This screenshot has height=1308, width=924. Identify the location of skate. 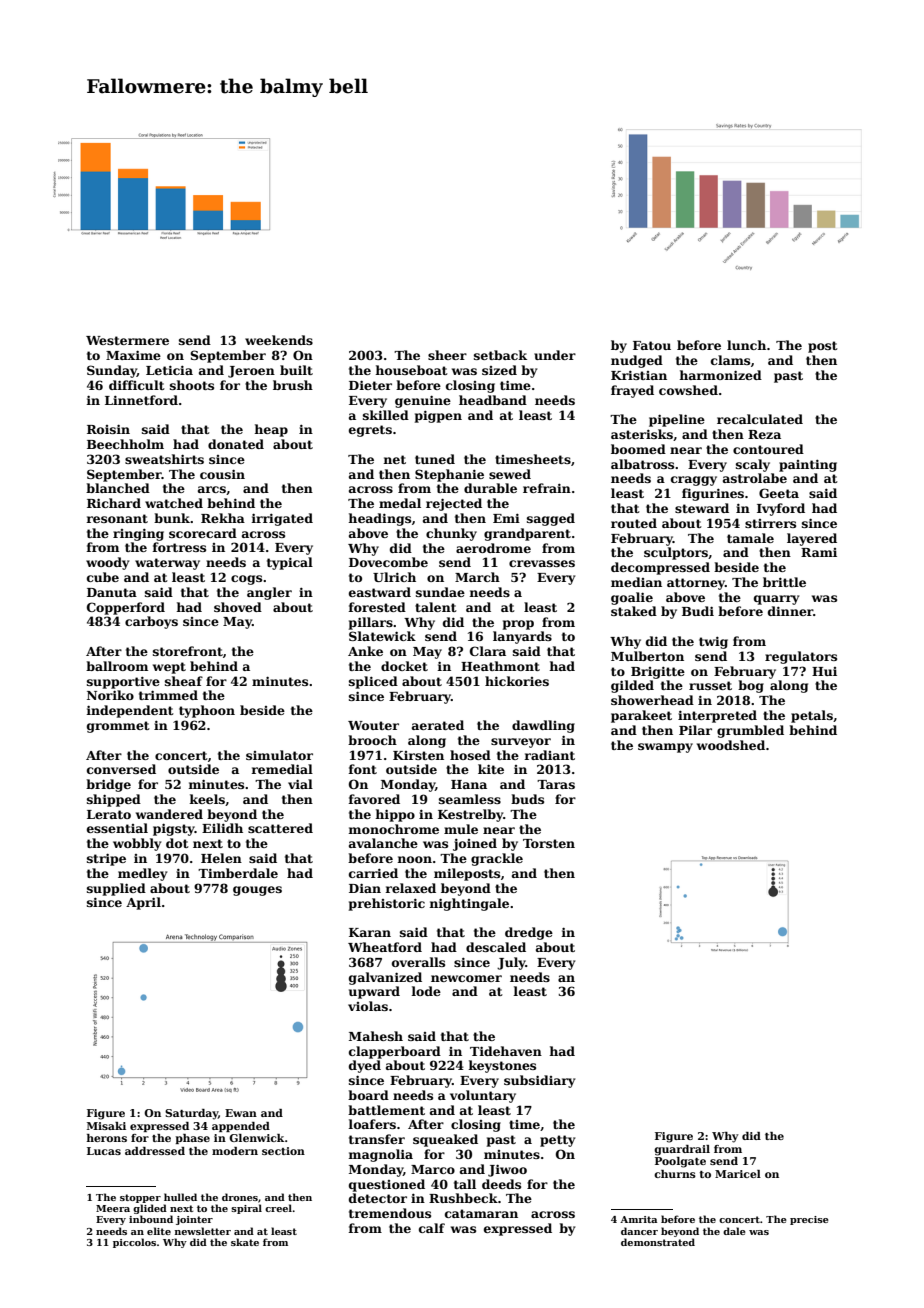
(245, 1242).
